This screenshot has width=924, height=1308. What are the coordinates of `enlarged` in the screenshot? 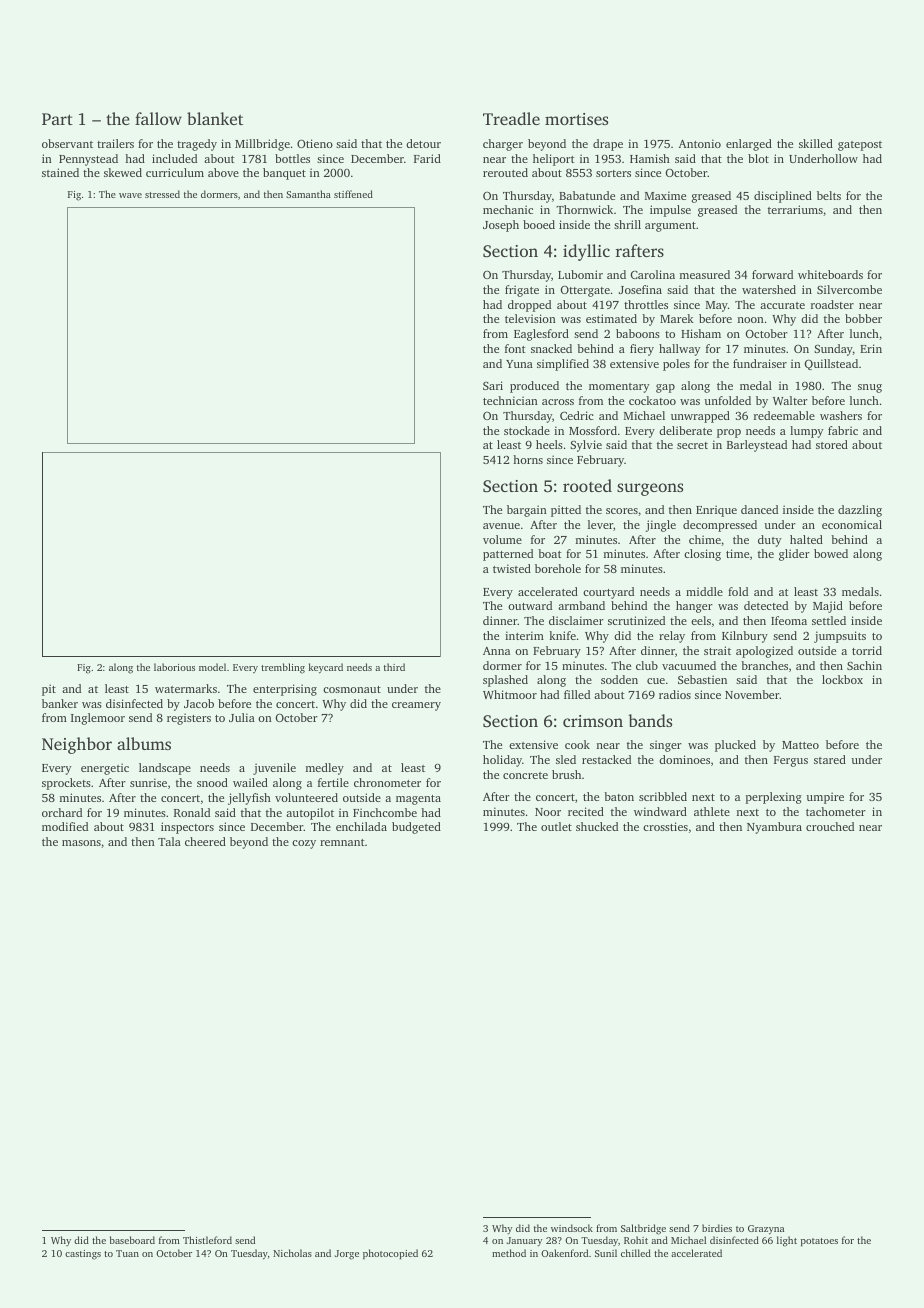 It's located at (749, 145).
